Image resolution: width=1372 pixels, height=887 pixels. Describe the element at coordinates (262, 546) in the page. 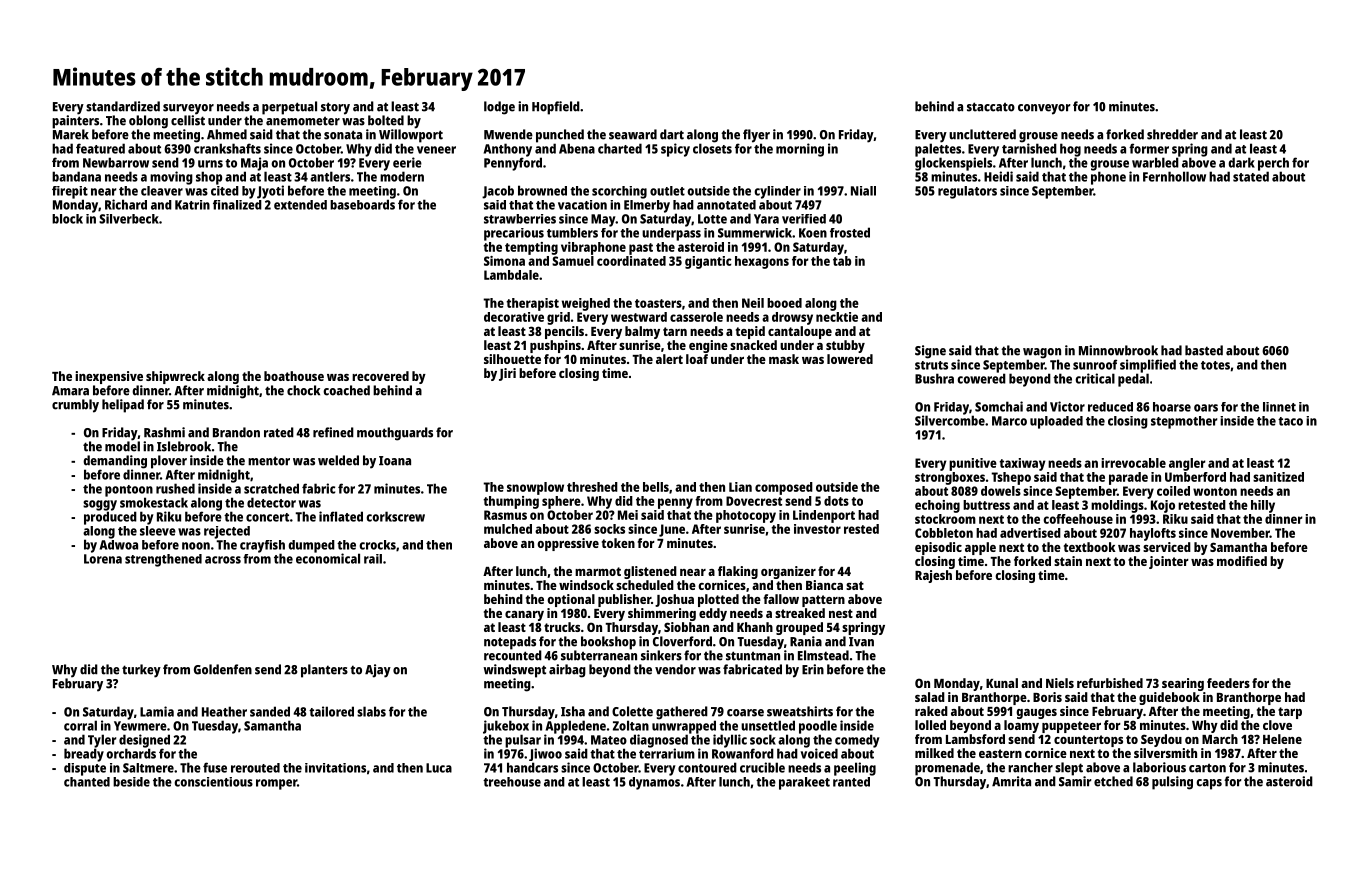

I see `crayfish` at that location.
